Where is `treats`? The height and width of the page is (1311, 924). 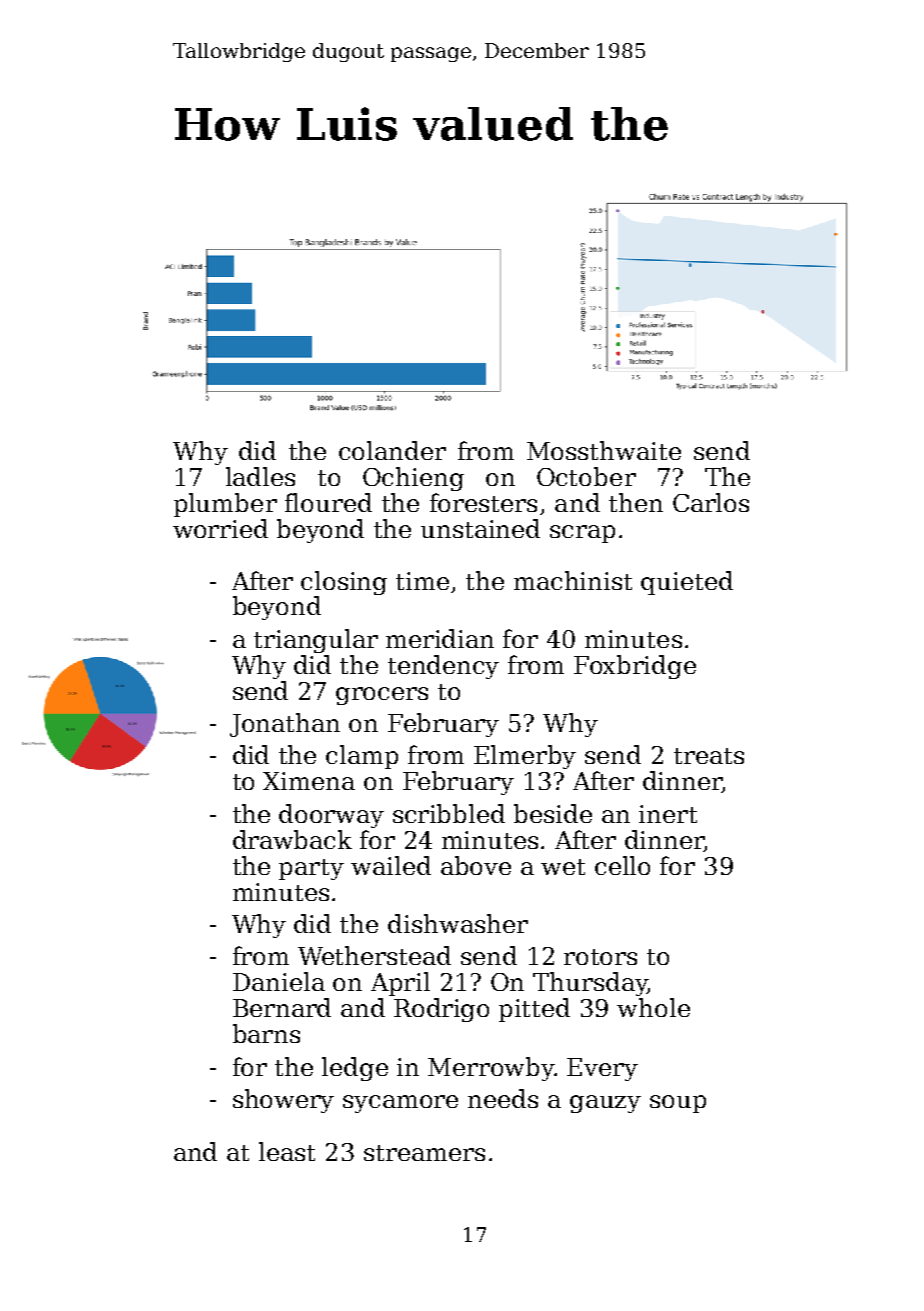
treats is located at coordinates (709, 756).
